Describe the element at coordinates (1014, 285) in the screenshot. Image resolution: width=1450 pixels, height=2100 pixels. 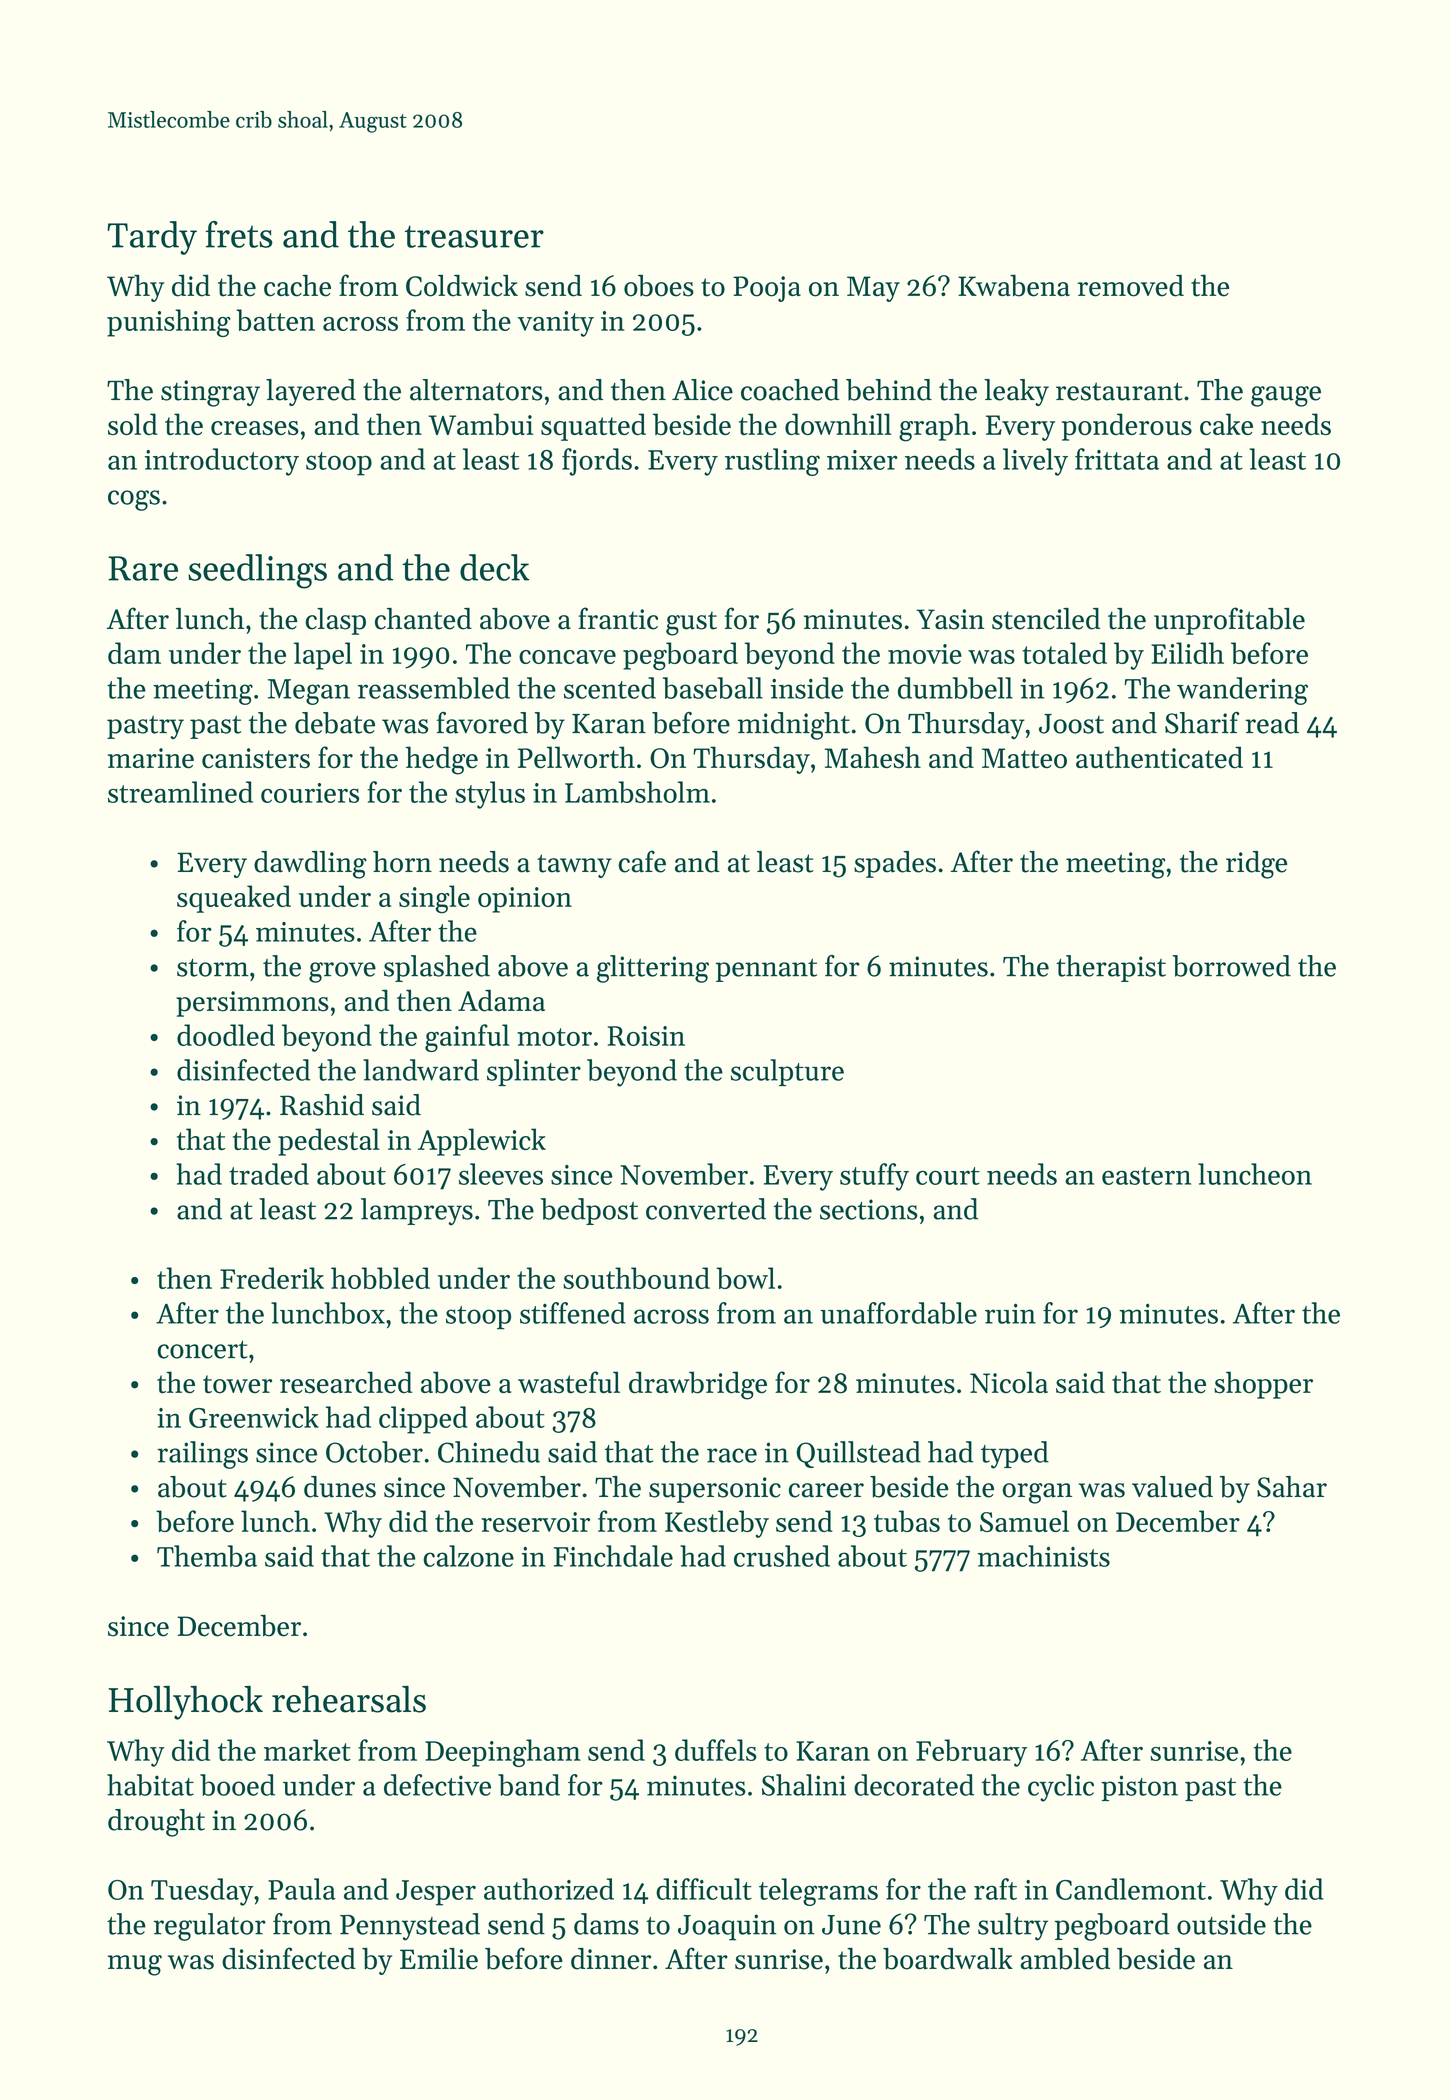
I see `Kwabena` at that location.
